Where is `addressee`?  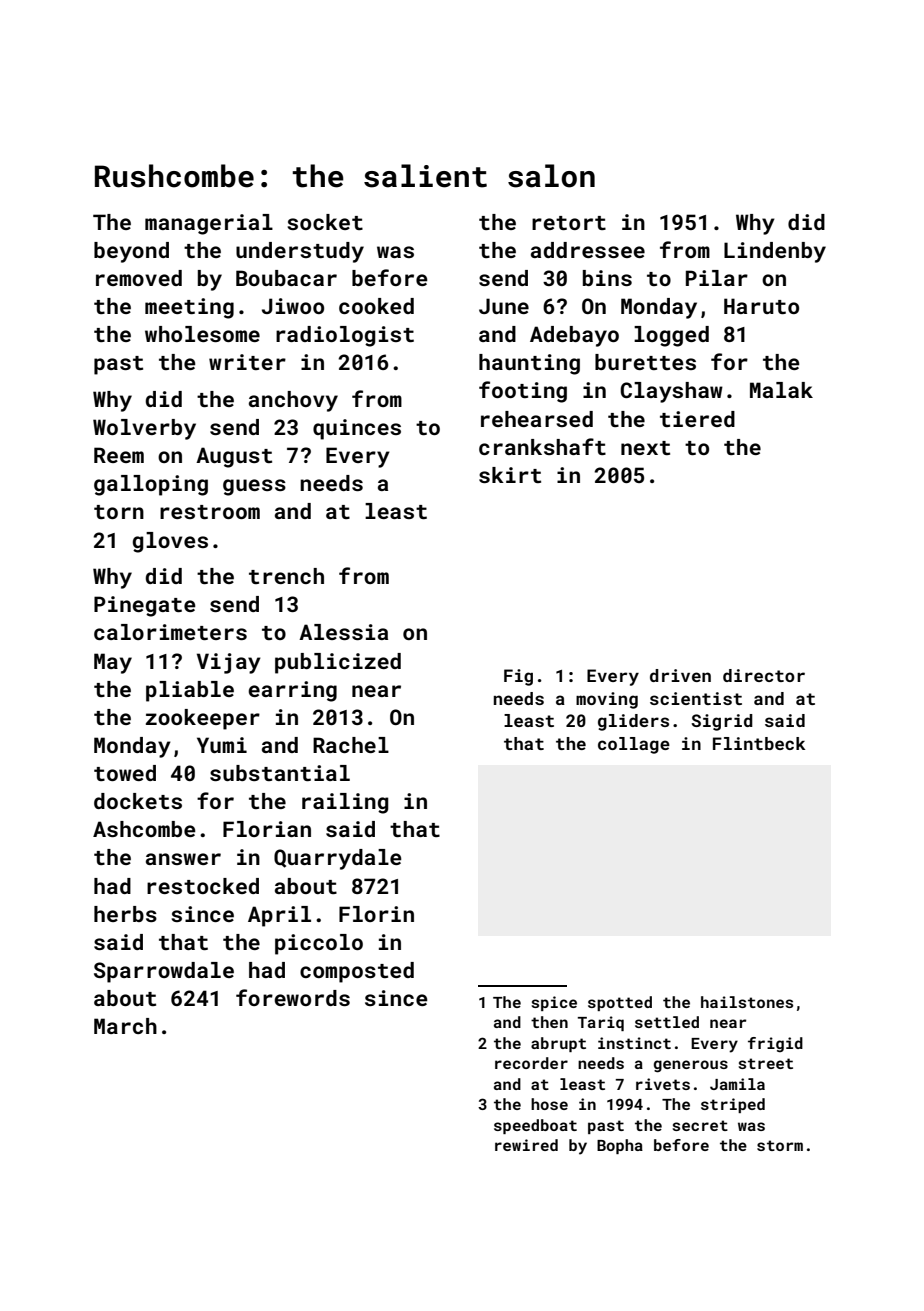 addressee is located at coordinates (588, 250).
